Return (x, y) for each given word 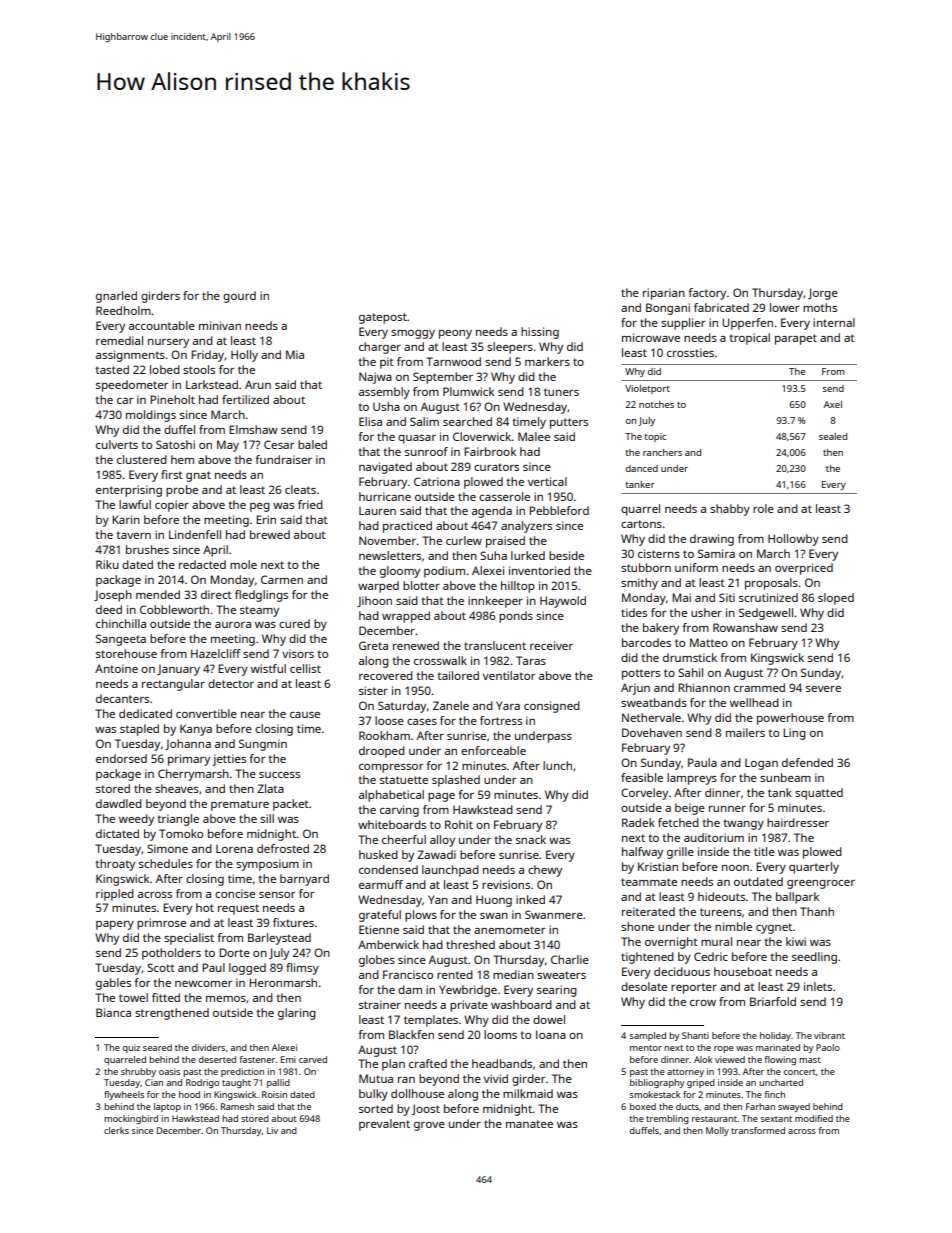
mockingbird (131, 1119)
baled (312, 444)
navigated (385, 468)
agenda (492, 512)
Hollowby (793, 540)
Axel (833, 404)
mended (158, 594)
